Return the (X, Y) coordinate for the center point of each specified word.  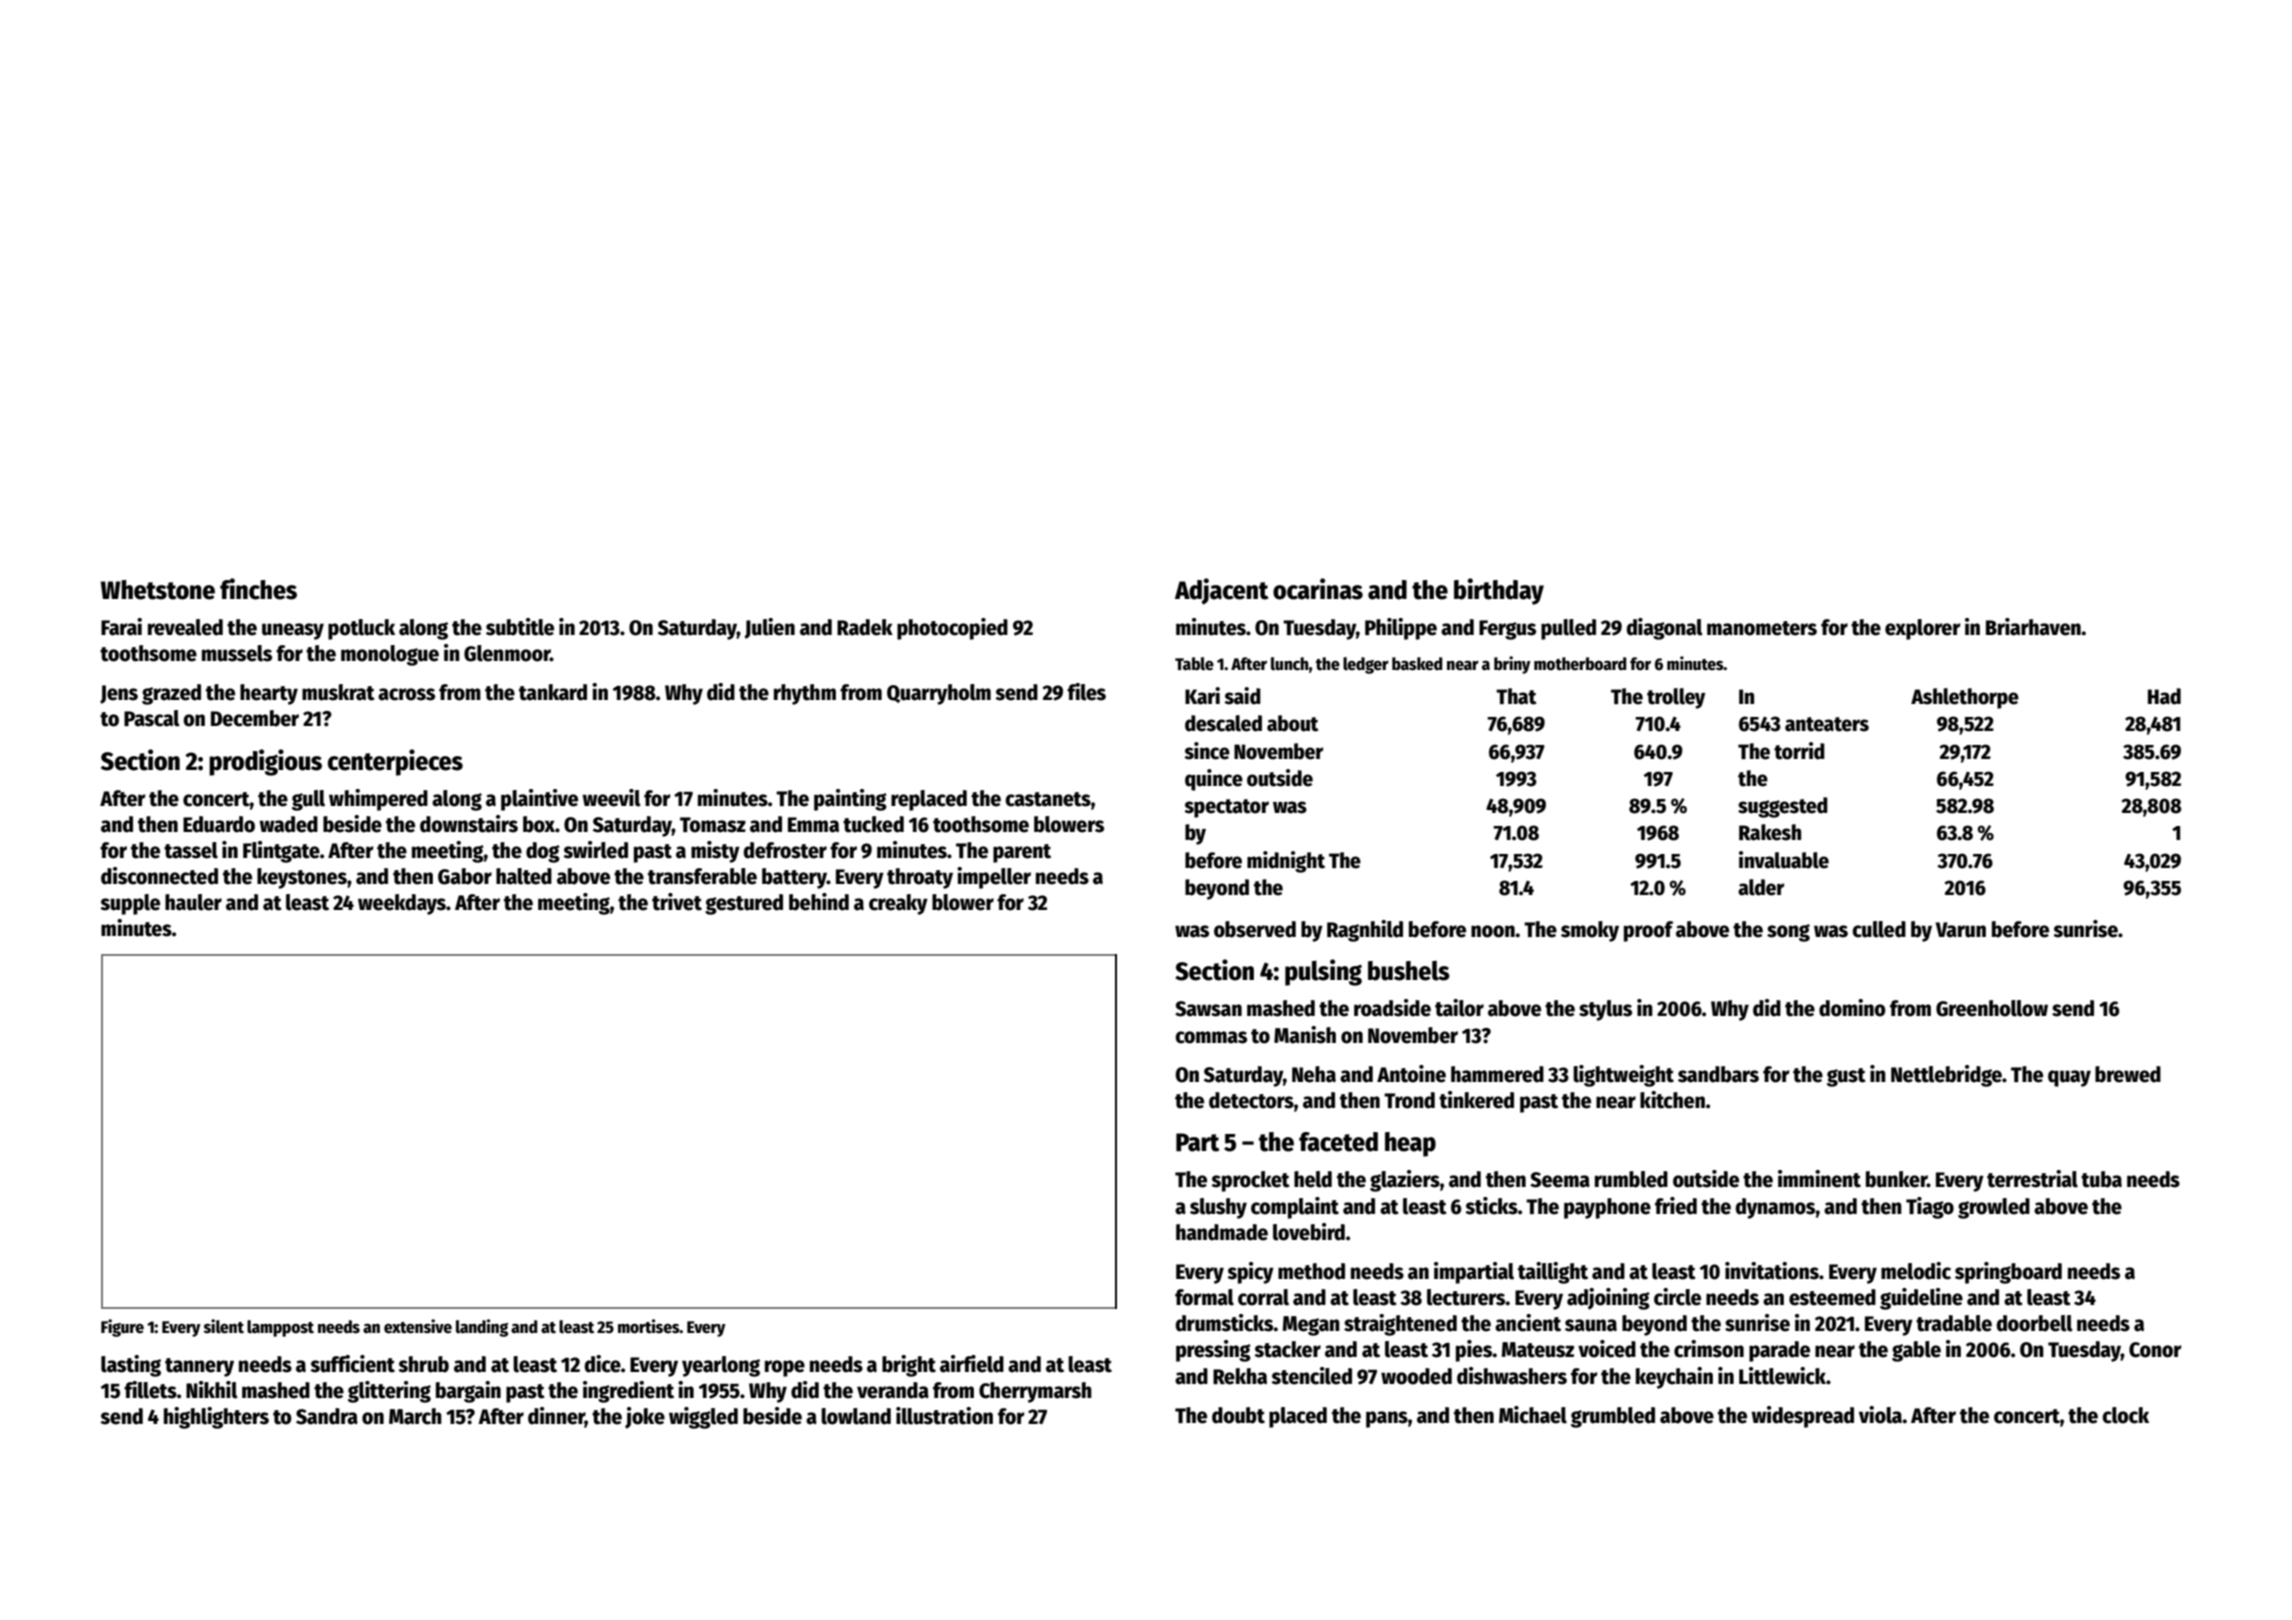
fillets (150, 1390)
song (1788, 933)
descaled (1223, 723)
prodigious (265, 762)
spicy (1250, 1273)
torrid (1799, 751)
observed (1255, 929)
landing (482, 1328)
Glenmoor (507, 653)
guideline (1921, 1299)
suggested (1783, 807)
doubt (1238, 1415)
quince (1214, 780)
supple (130, 904)
